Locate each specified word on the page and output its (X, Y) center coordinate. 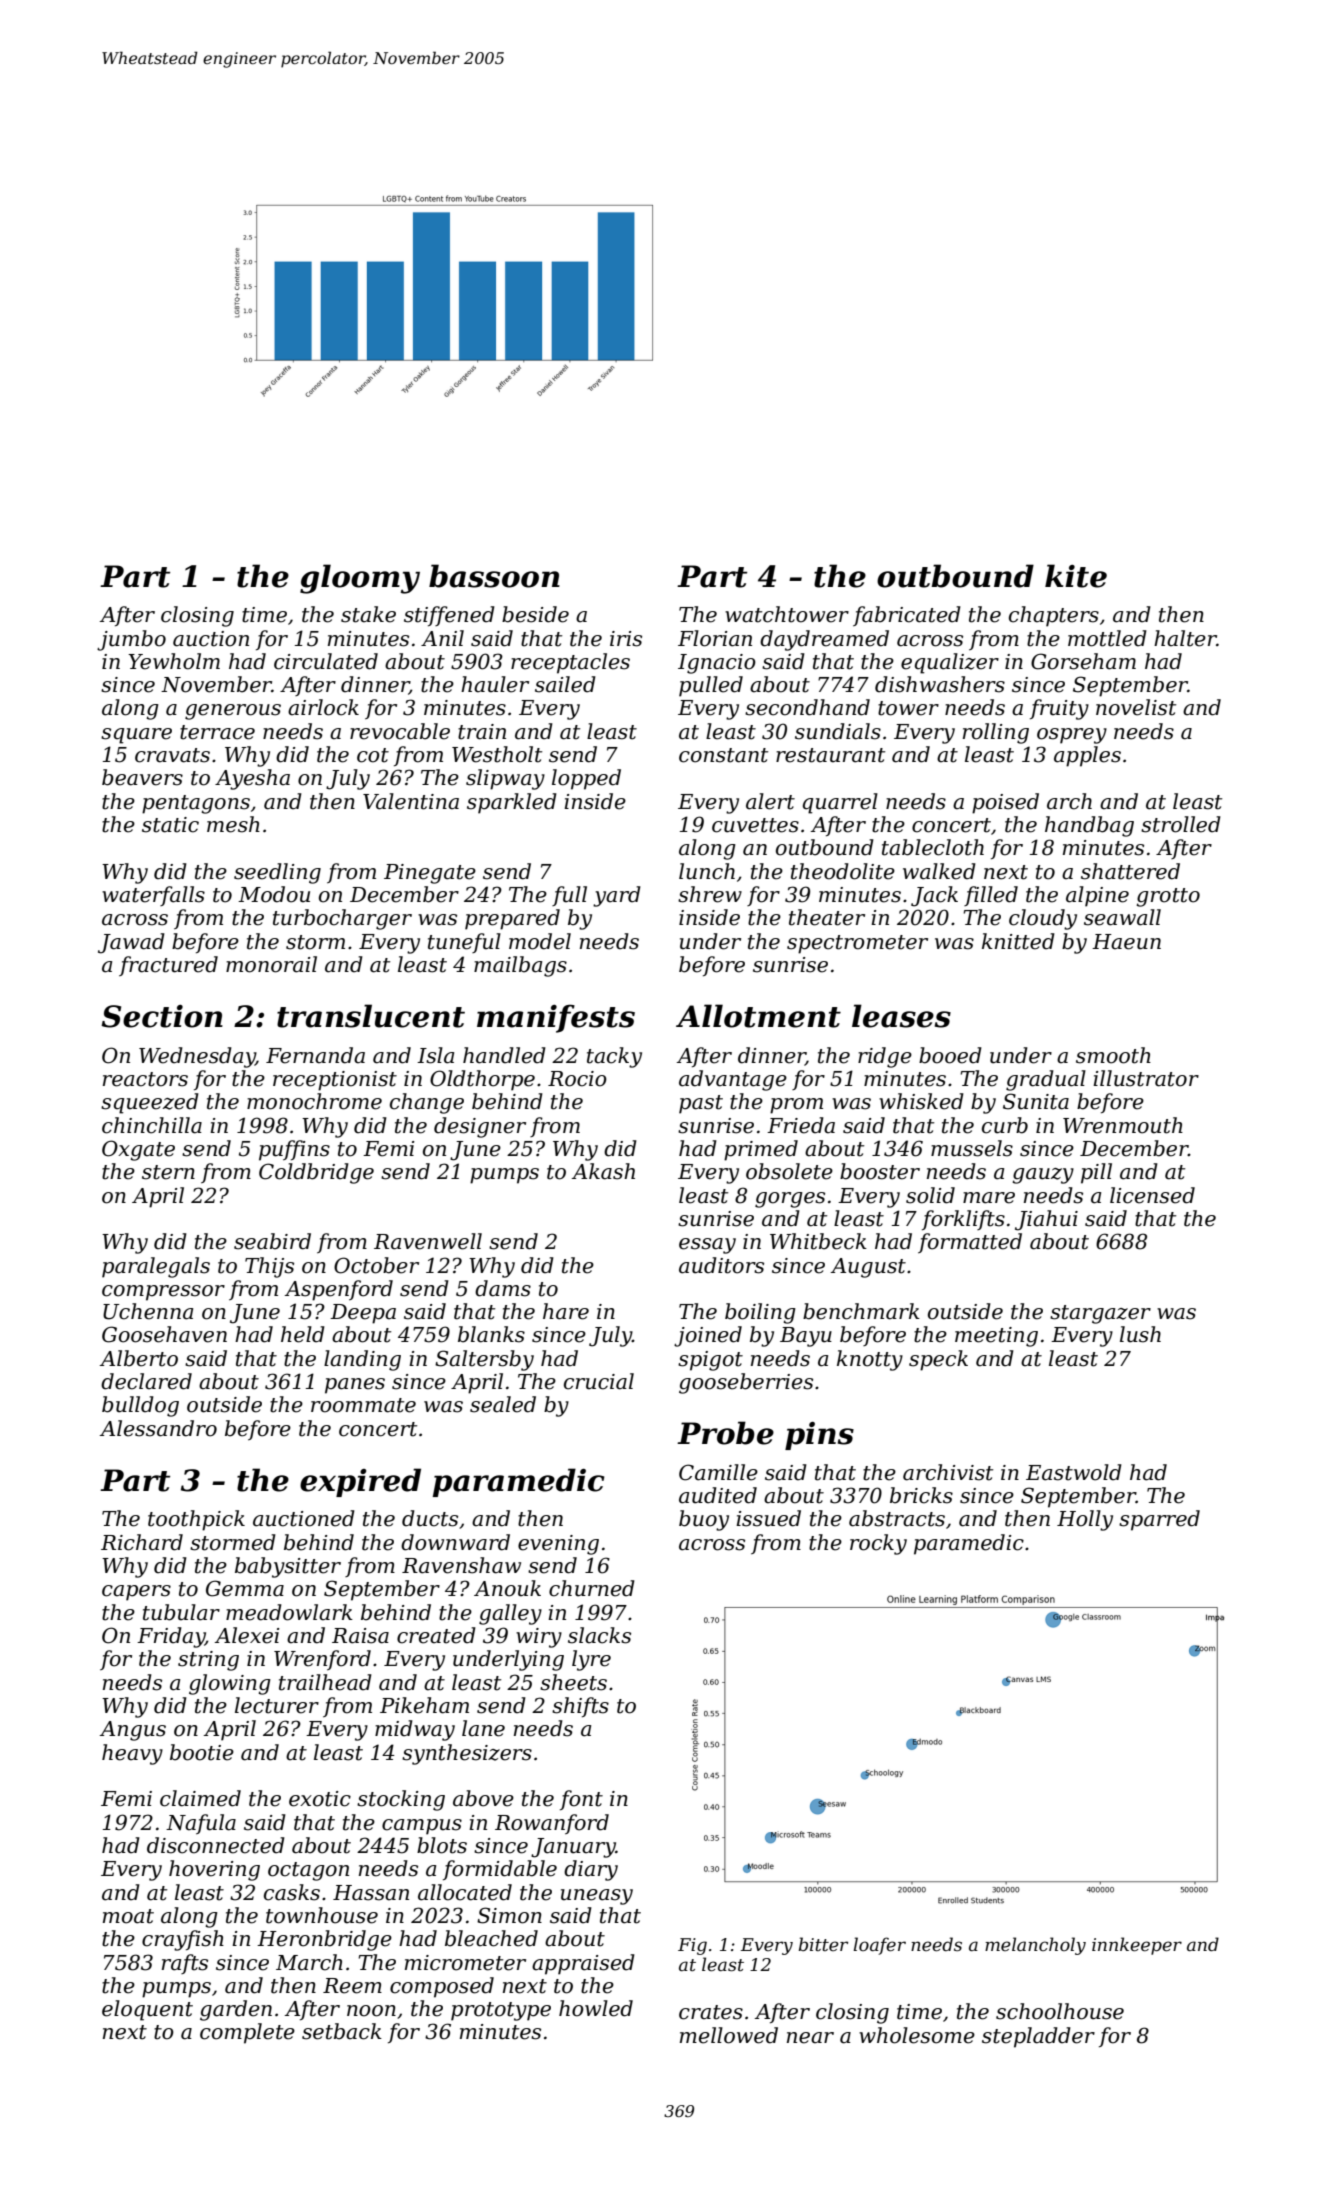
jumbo (131, 640)
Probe (725, 1433)
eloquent (147, 2010)
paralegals (156, 1267)
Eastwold (1074, 1472)
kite (1076, 576)
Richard (142, 1542)
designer (480, 1127)
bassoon (494, 576)
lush (1140, 1334)
